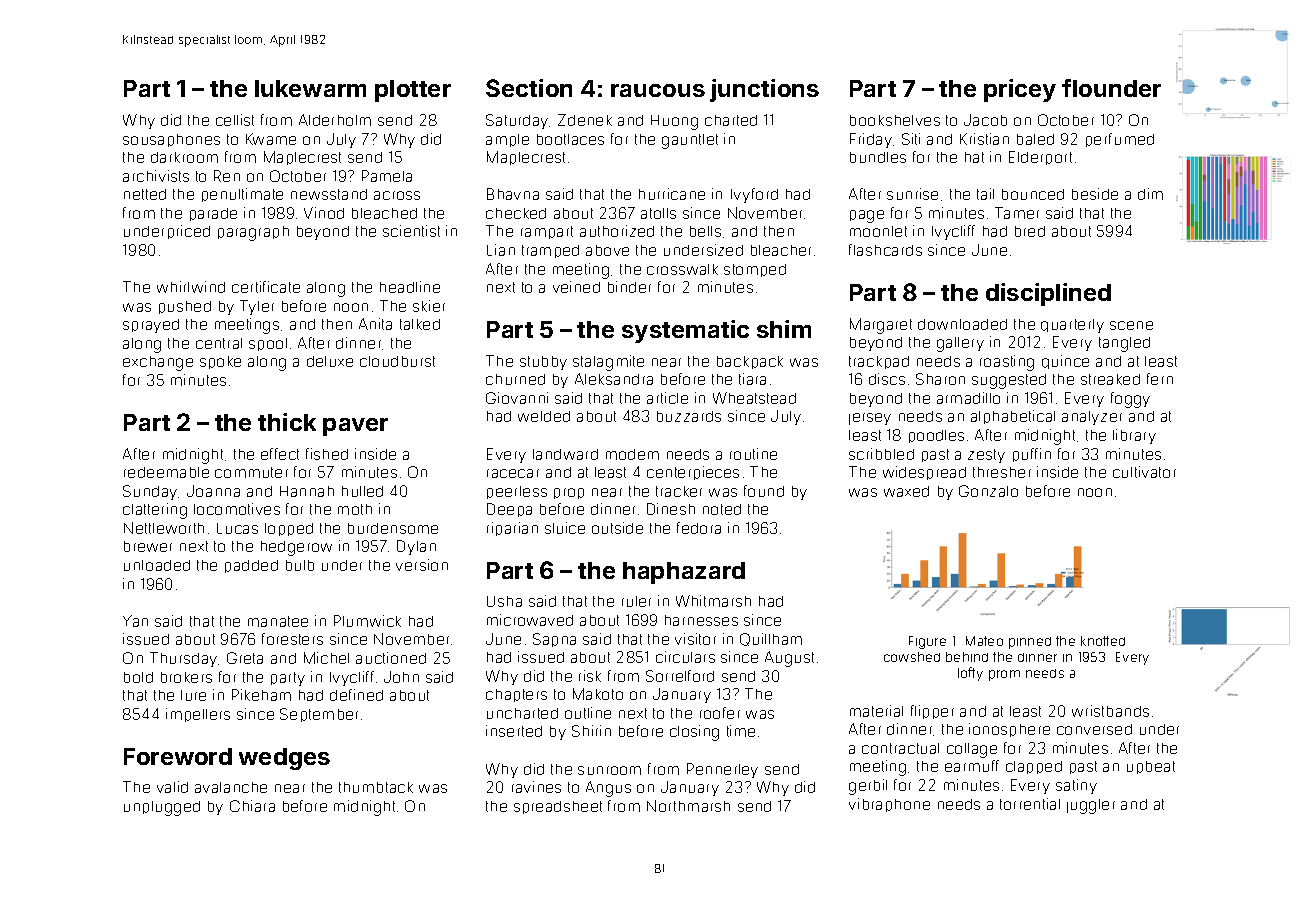 The image size is (1308, 924). Describe the element at coordinates (513, 473) in the screenshot. I see `racecar` at that location.
